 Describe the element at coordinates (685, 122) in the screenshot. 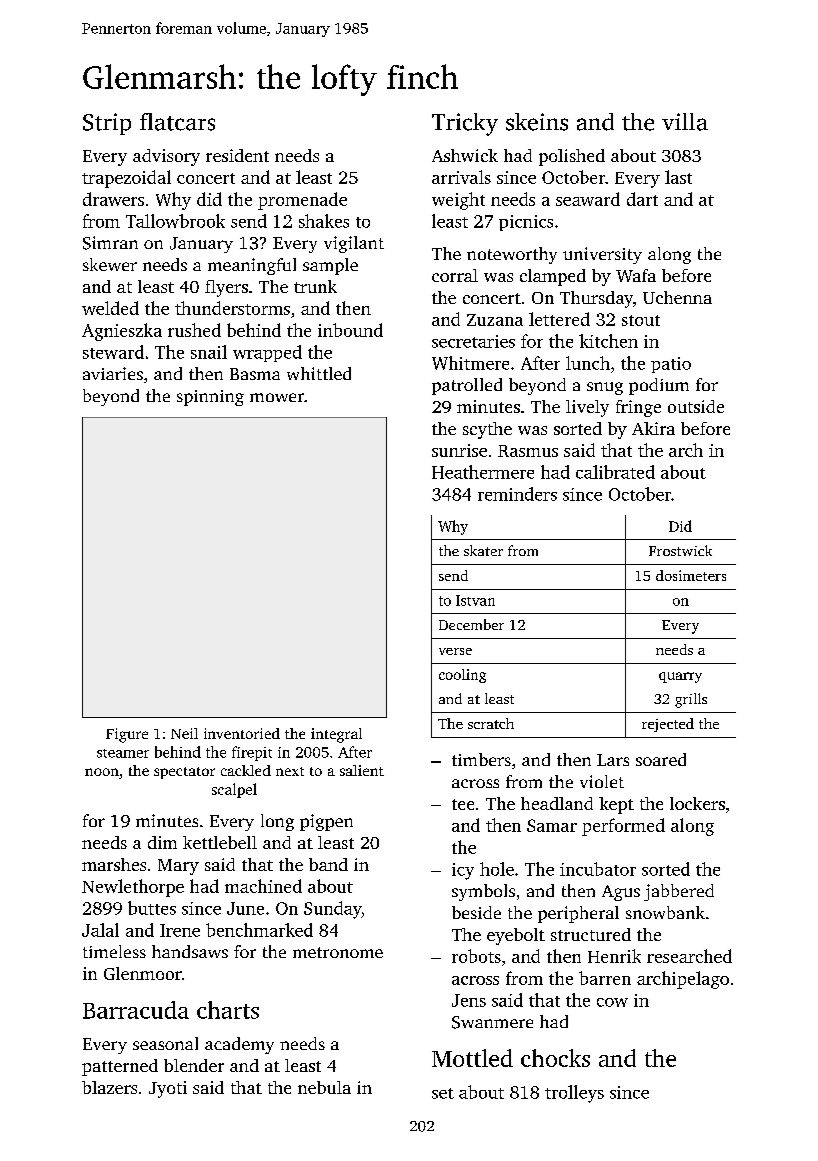

I see `villa` at that location.
